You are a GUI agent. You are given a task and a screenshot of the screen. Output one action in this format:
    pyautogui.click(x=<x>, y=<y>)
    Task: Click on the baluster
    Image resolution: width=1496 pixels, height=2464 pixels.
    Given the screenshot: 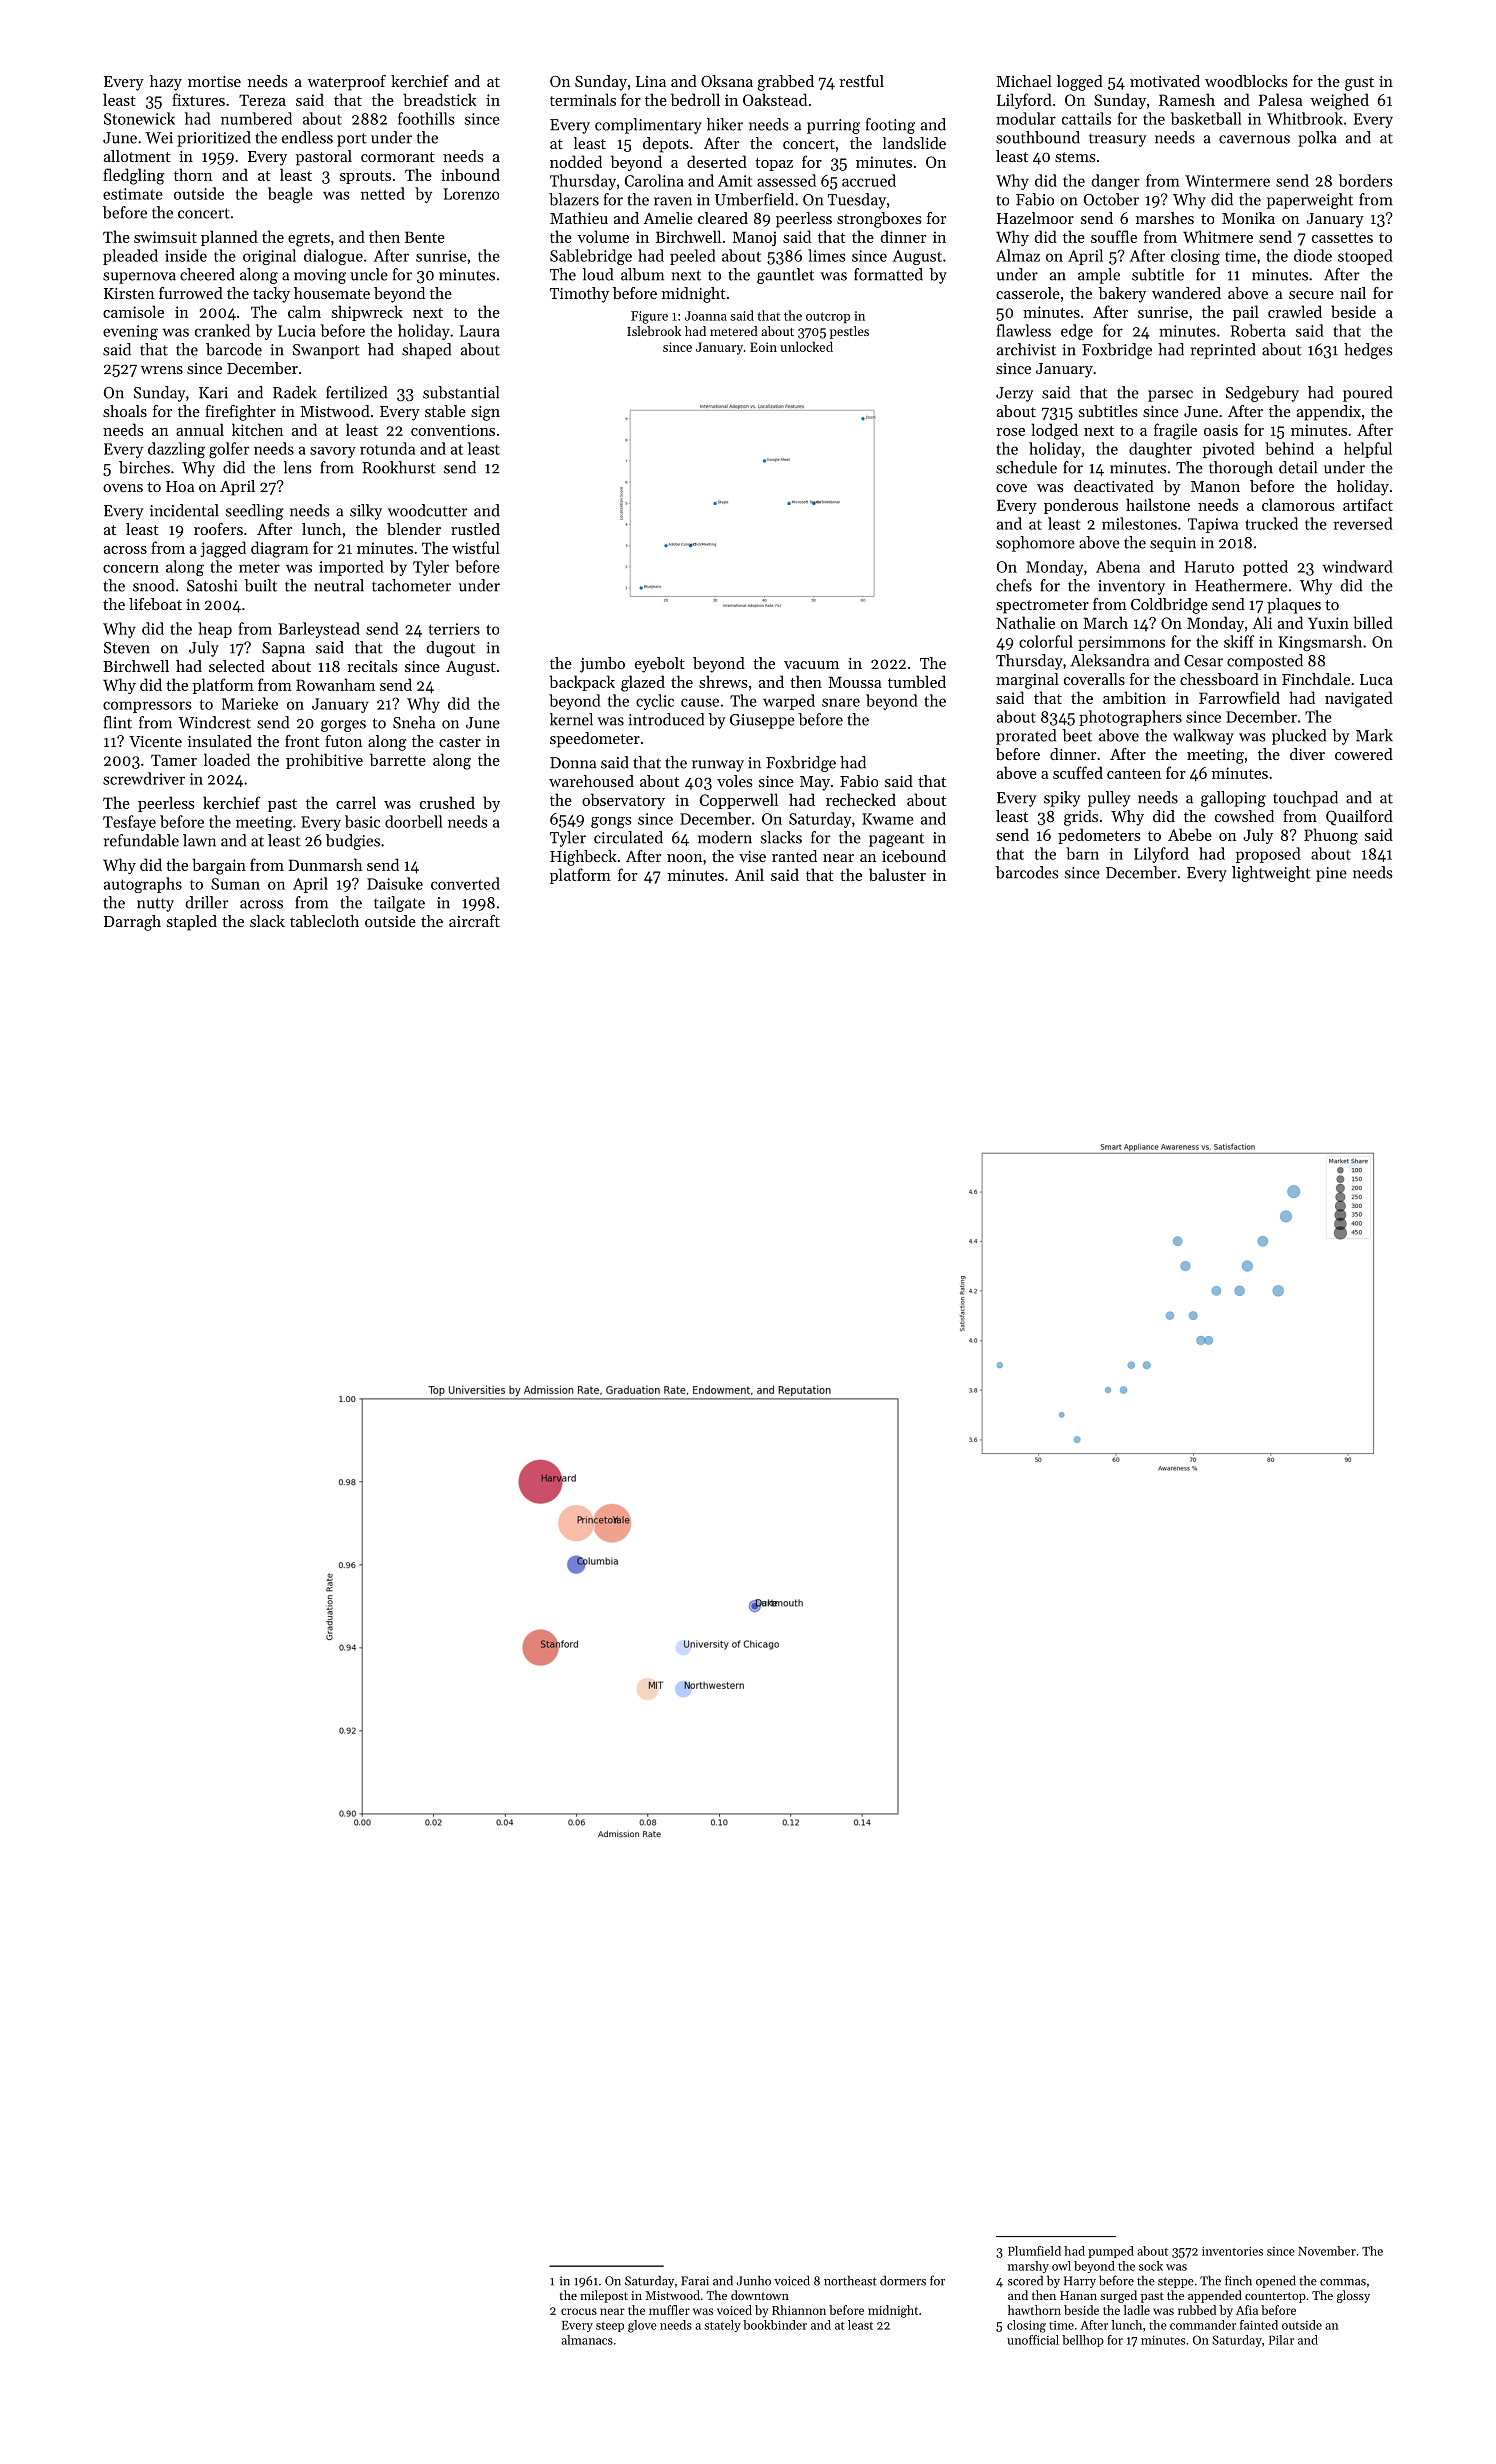 What is the action you would take?
    pyautogui.click(x=897, y=874)
